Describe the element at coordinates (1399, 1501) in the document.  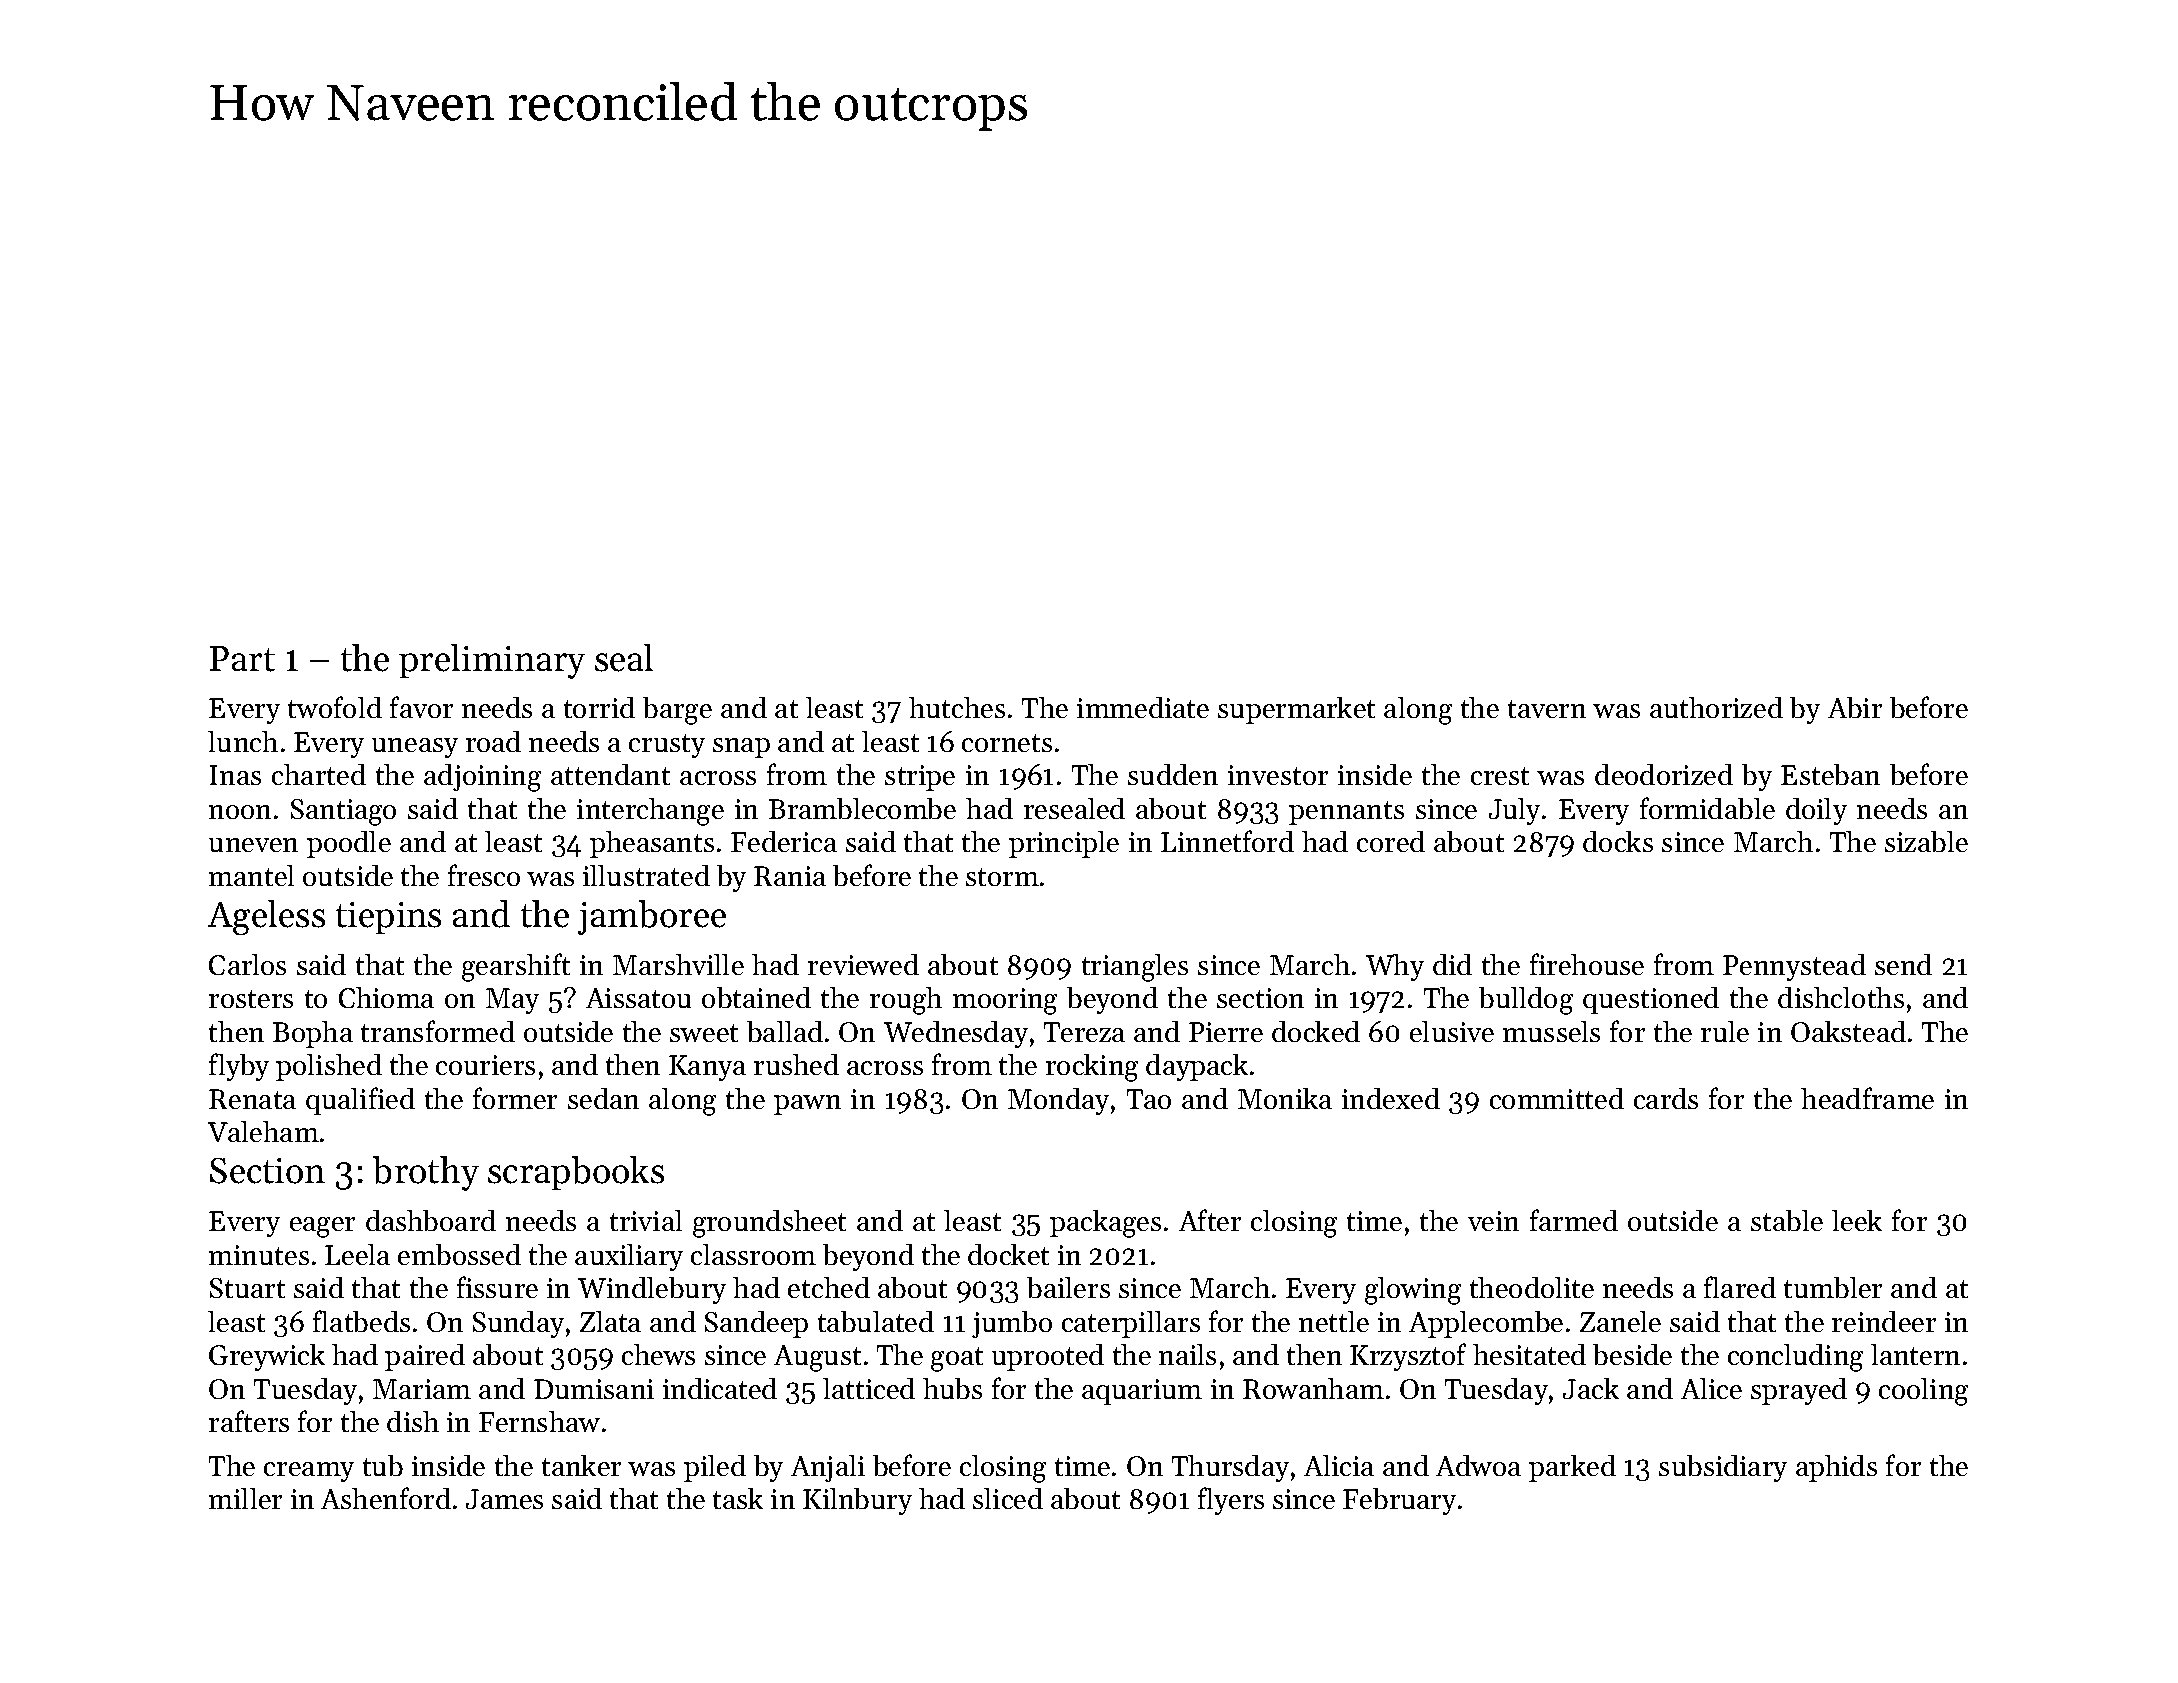
I see `February` at that location.
